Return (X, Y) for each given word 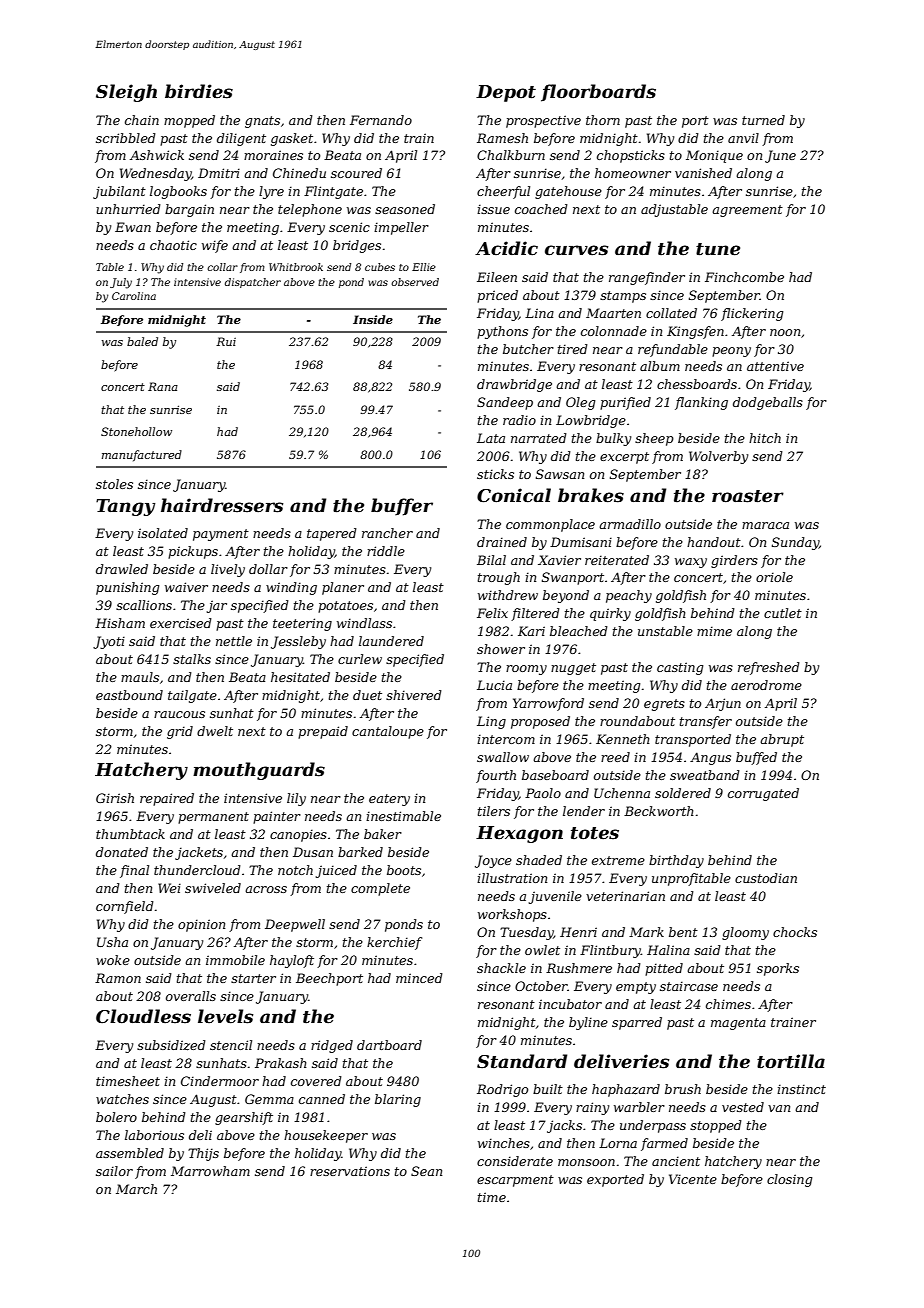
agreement (747, 211)
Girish (115, 798)
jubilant (119, 192)
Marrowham (210, 1171)
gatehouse (568, 192)
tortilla (791, 1061)
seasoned (405, 209)
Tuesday (526, 933)
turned (763, 120)
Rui (226, 341)
